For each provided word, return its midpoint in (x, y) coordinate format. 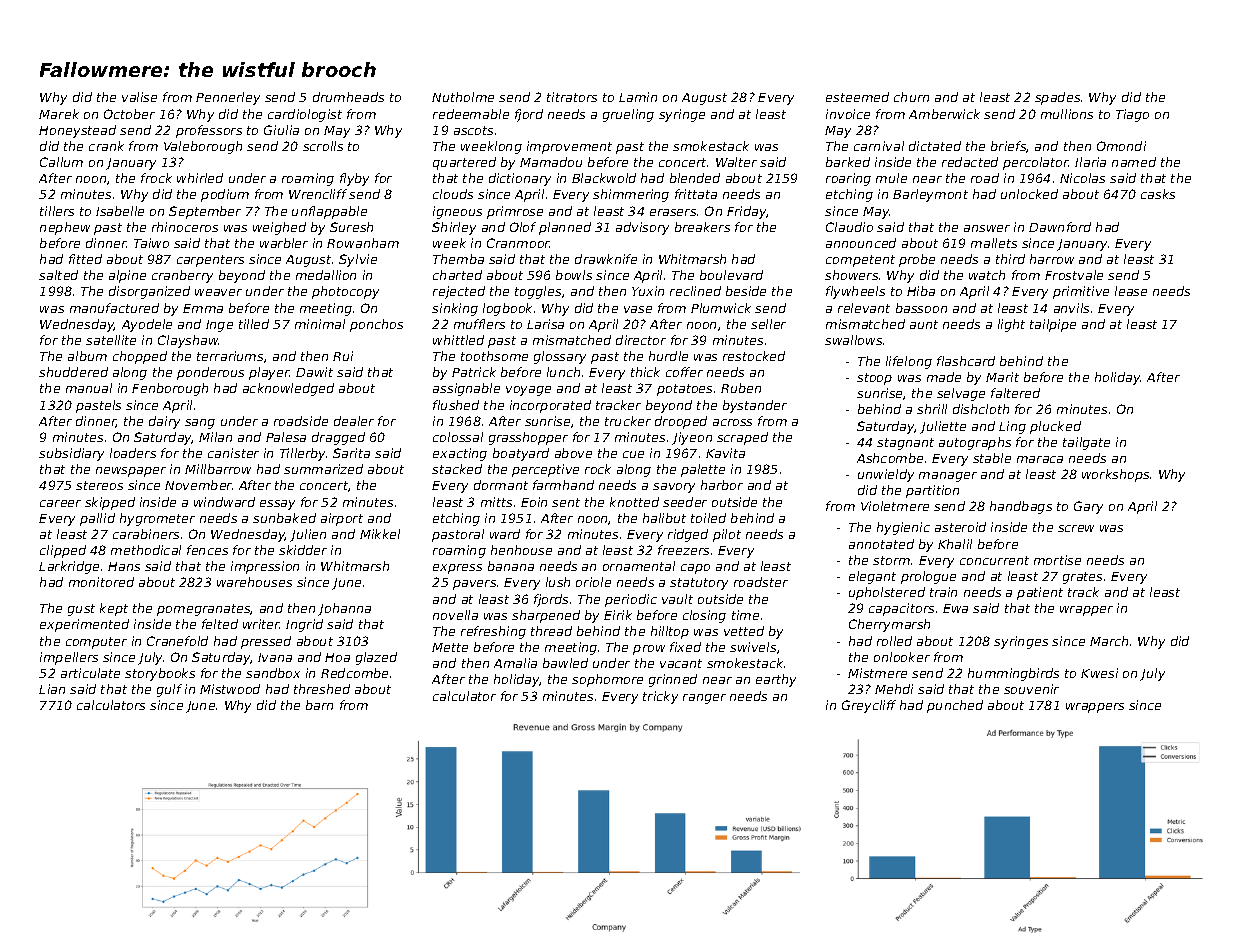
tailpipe (1053, 325)
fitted (85, 259)
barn (319, 705)
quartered (464, 163)
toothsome (494, 356)
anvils (1071, 308)
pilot (727, 535)
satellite (111, 340)
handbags (1021, 507)
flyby (354, 179)
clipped (63, 551)
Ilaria (1090, 162)
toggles (538, 292)
